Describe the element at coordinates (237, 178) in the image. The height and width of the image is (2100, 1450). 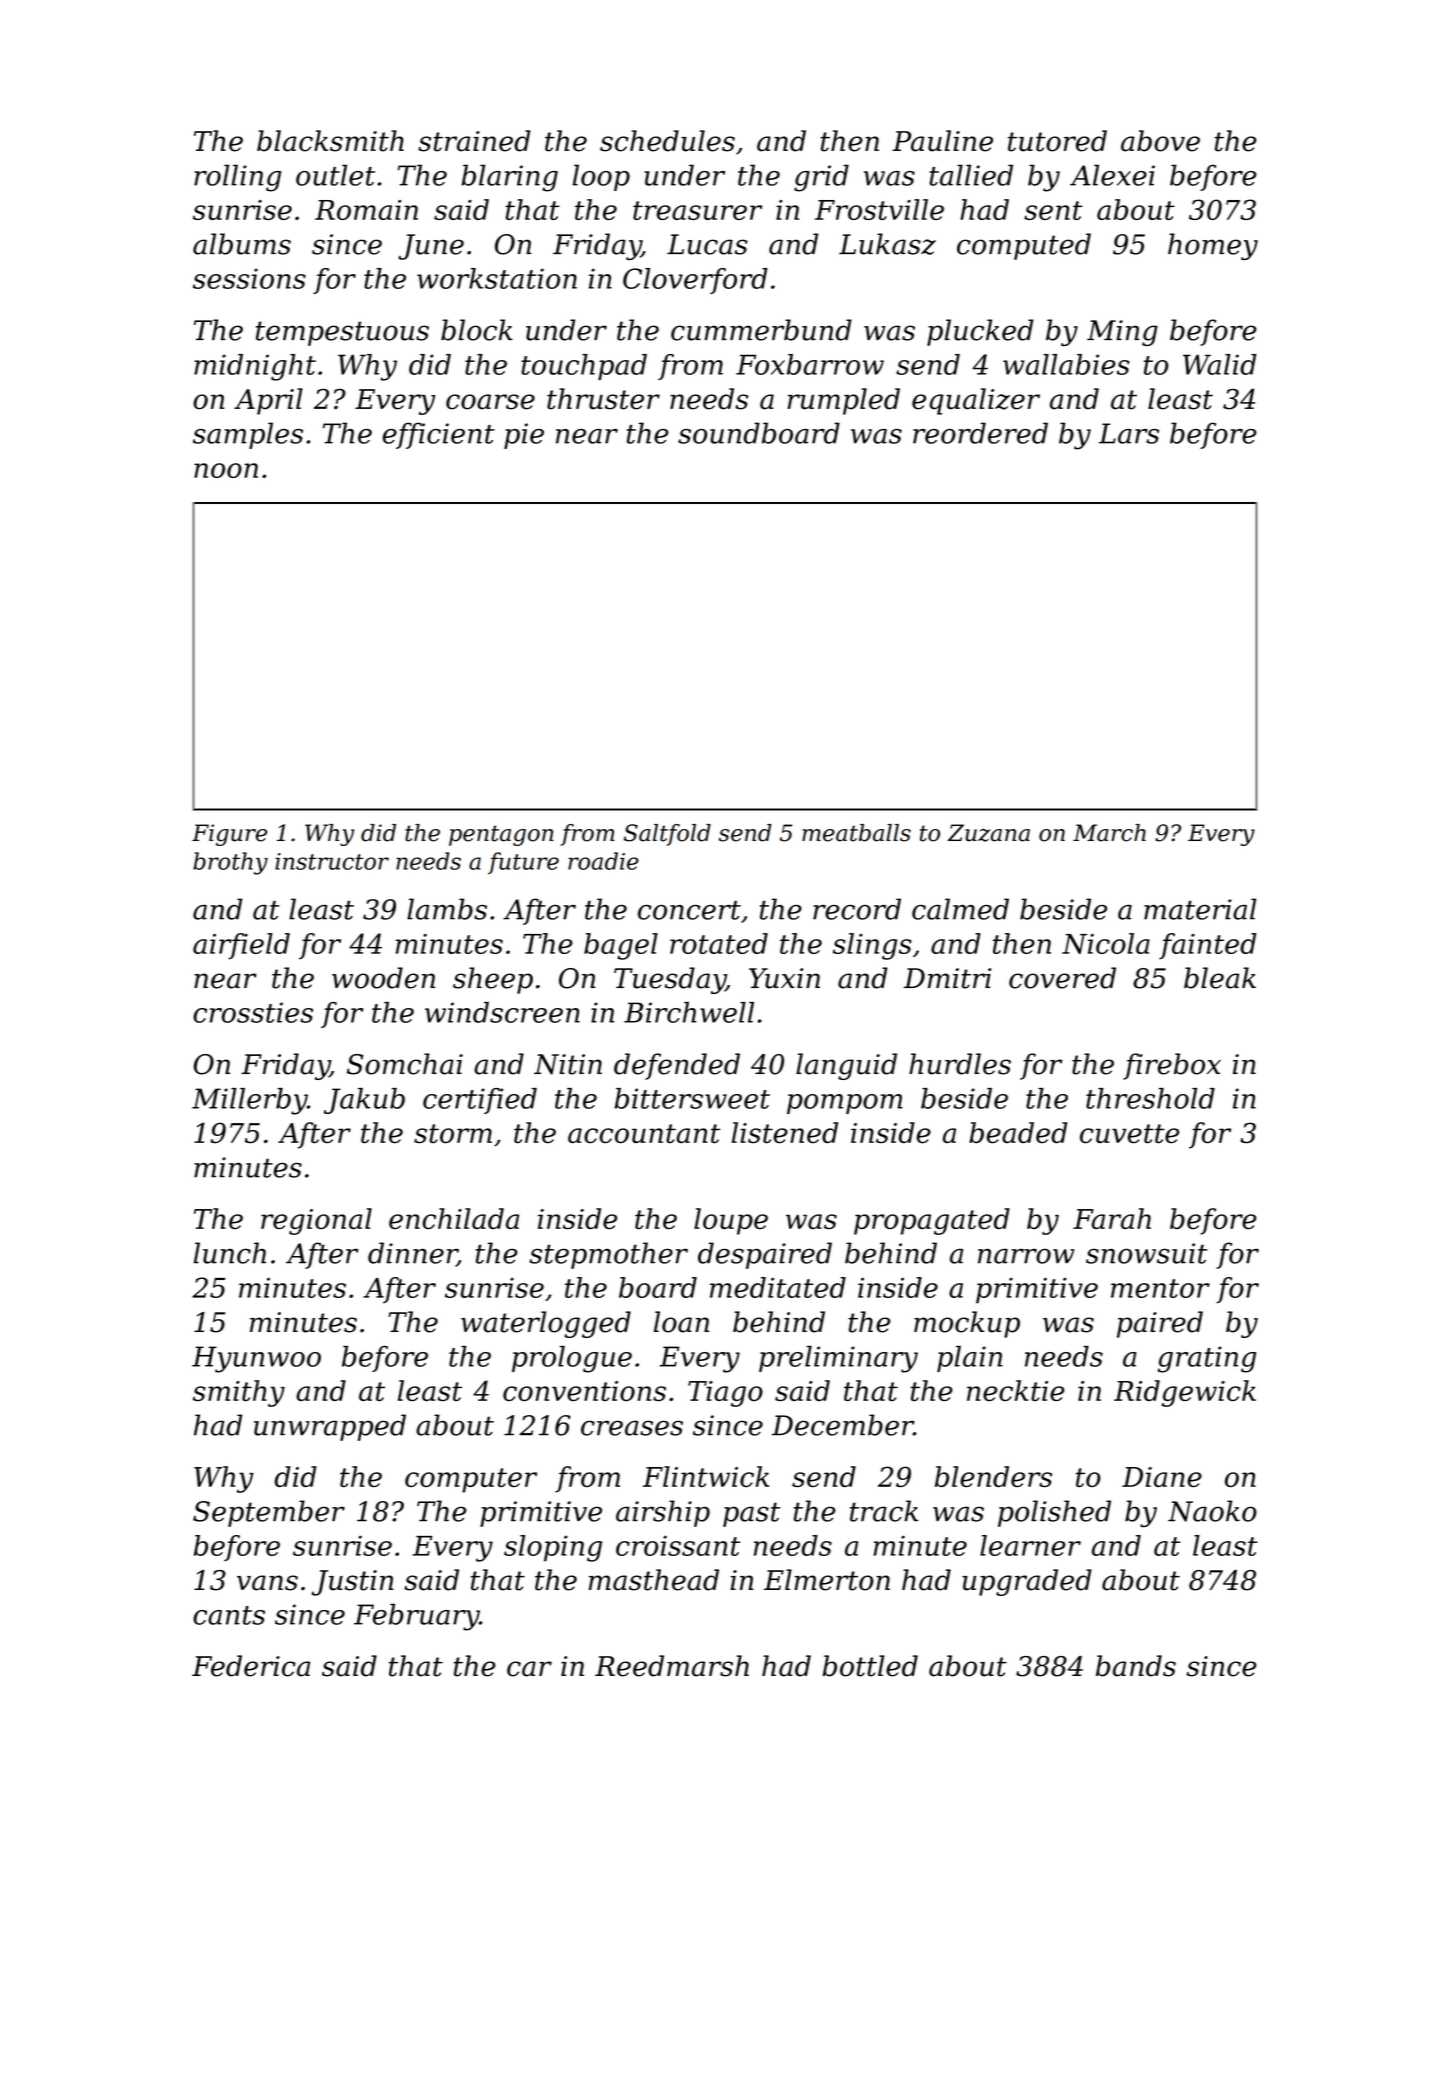
I see `rolling` at that location.
